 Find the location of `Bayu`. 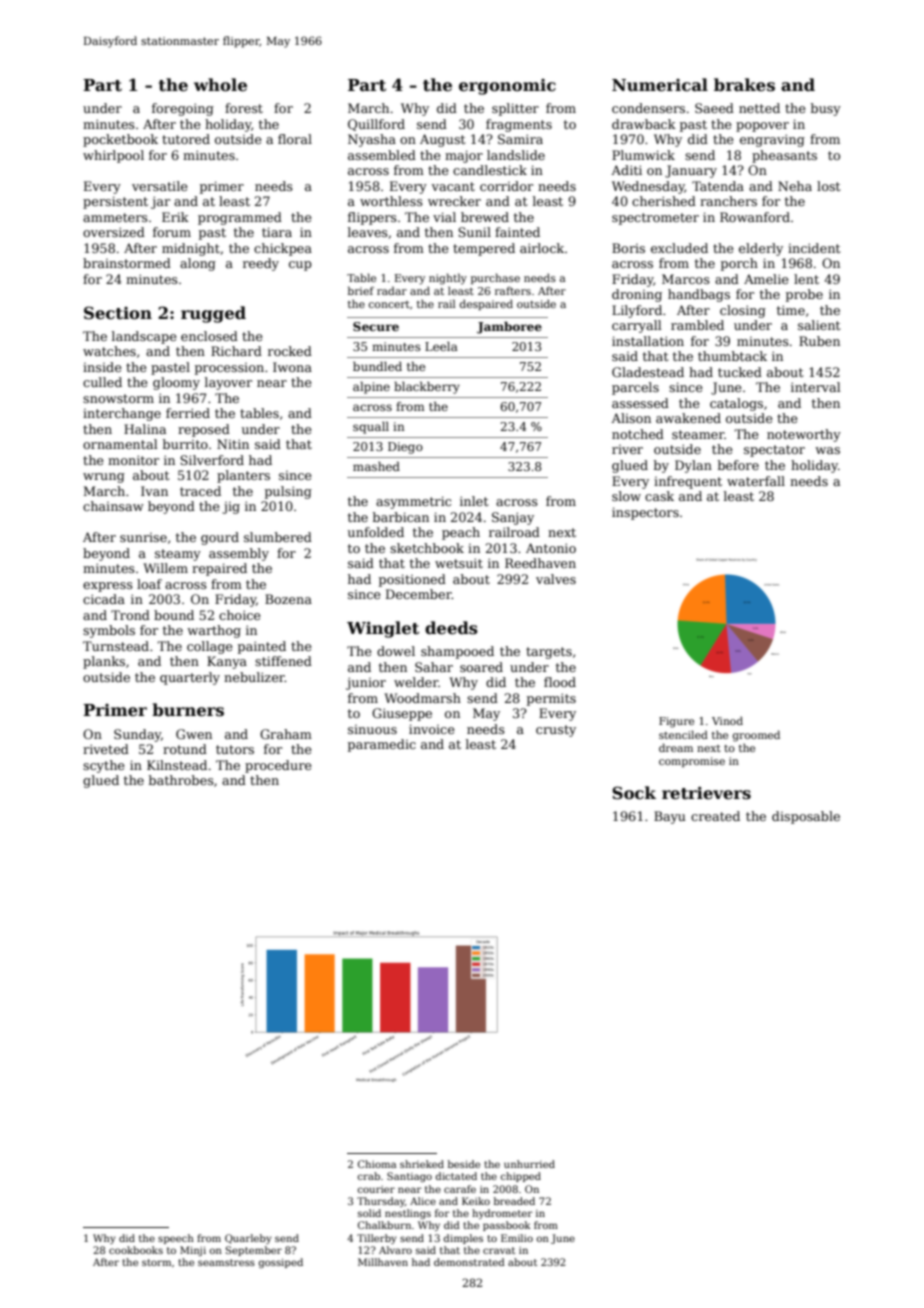

Bayu is located at coordinates (670, 817).
